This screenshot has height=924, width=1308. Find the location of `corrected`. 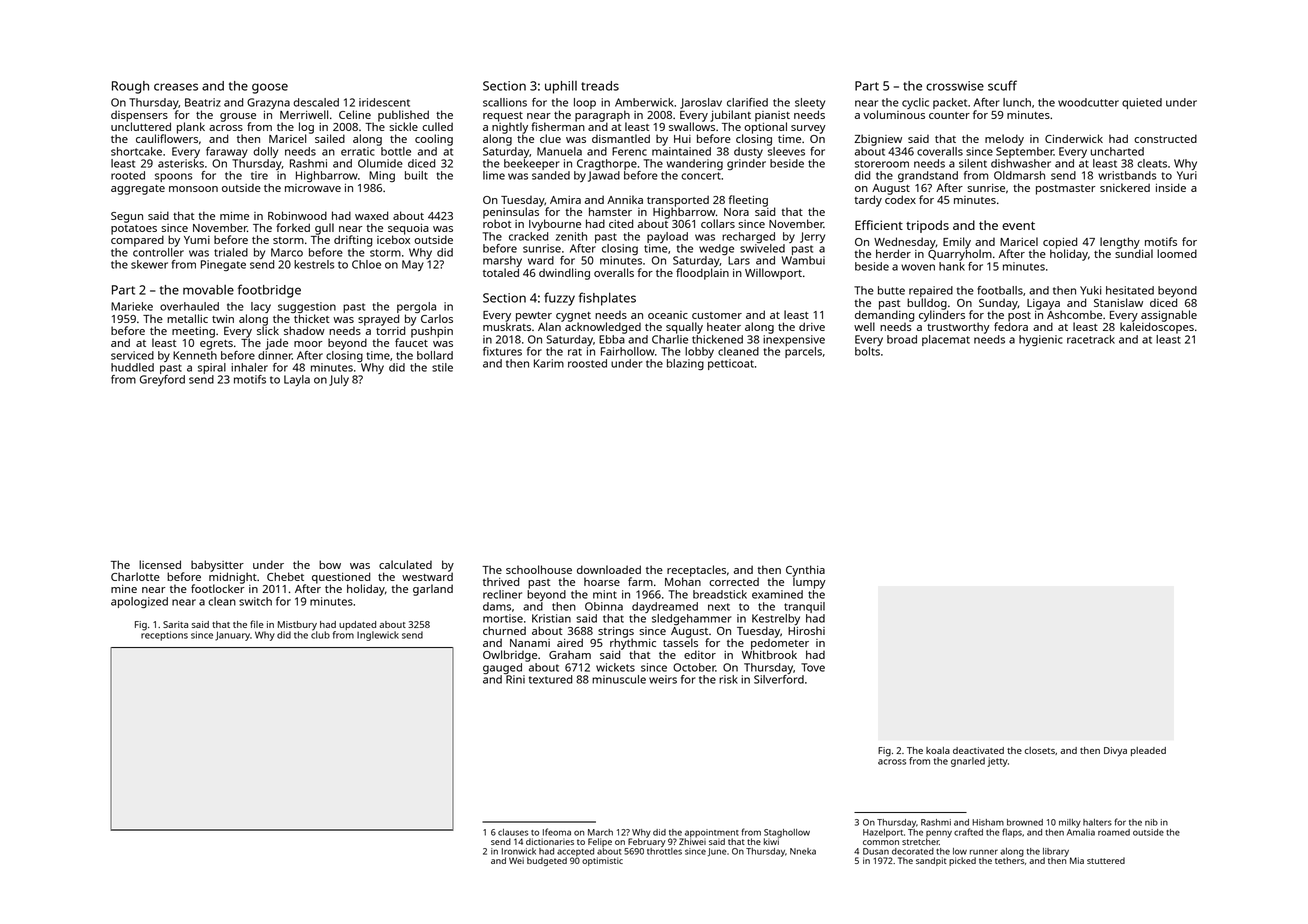

corrected is located at coordinates (734, 581).
